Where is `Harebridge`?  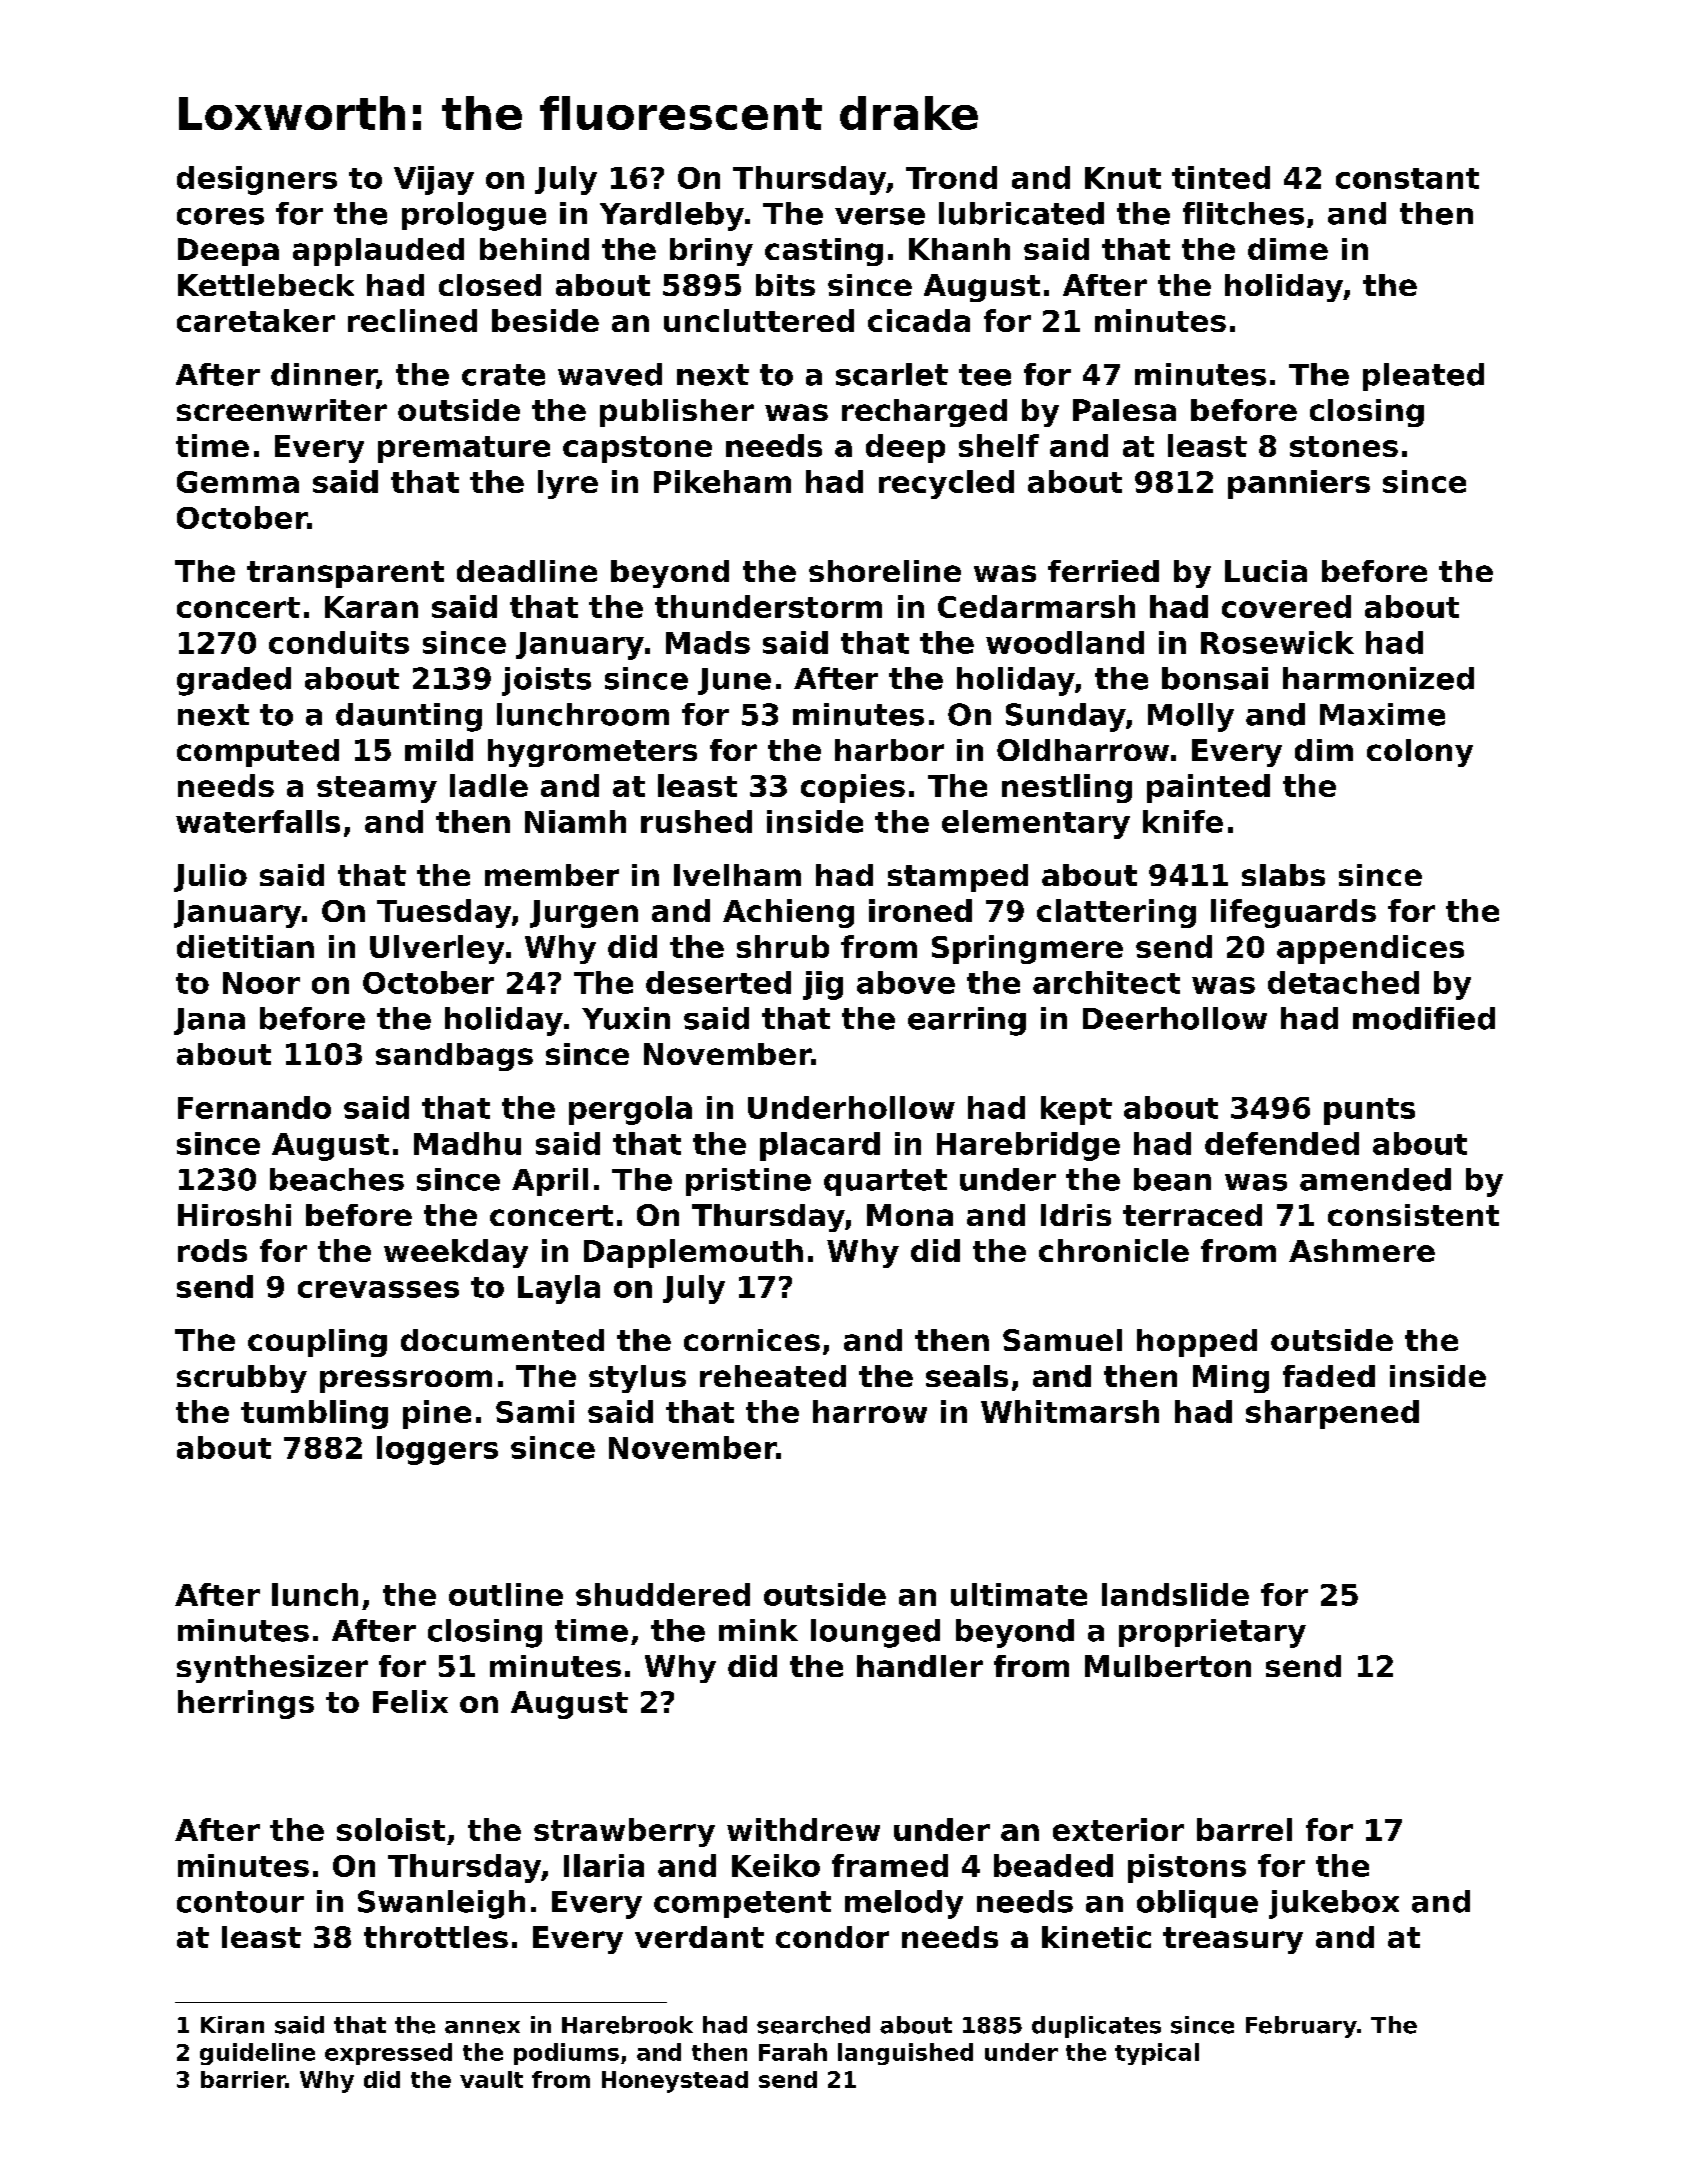 Harebridge is located at coordinates (1028, 1146).
